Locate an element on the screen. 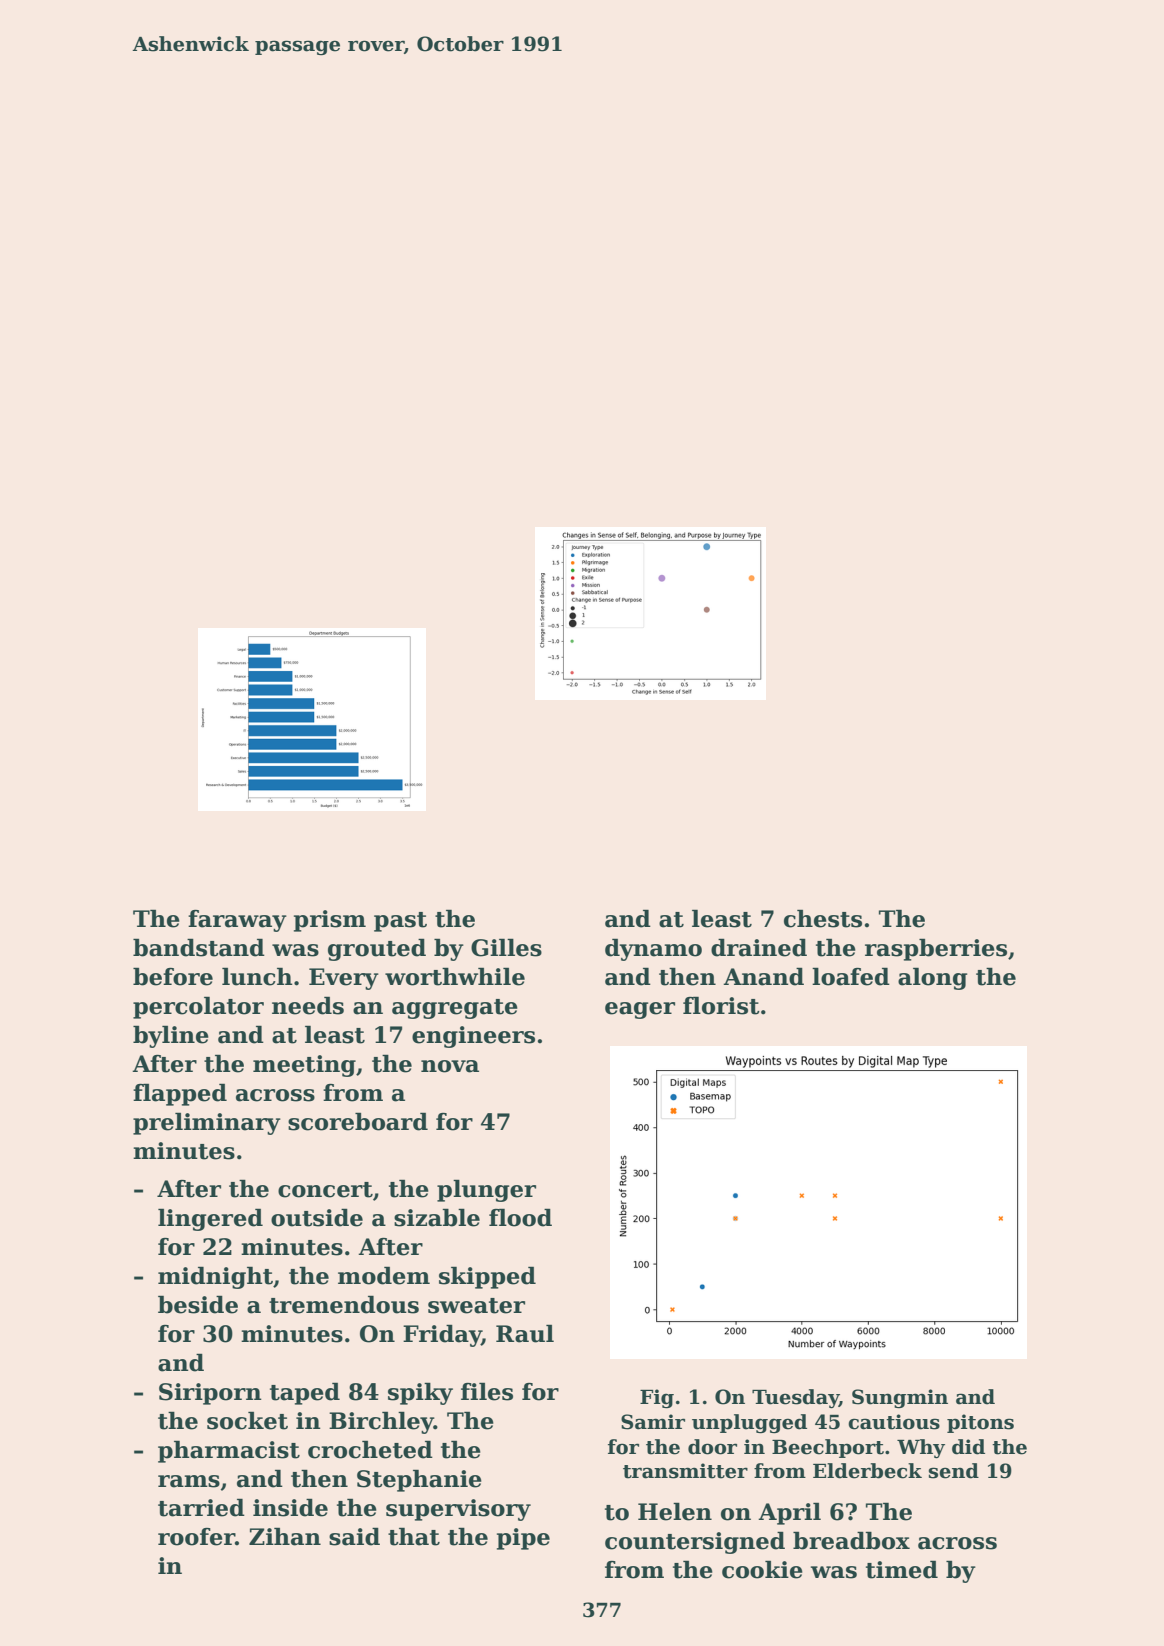  cookie is located at coordinates (762, 1569).
